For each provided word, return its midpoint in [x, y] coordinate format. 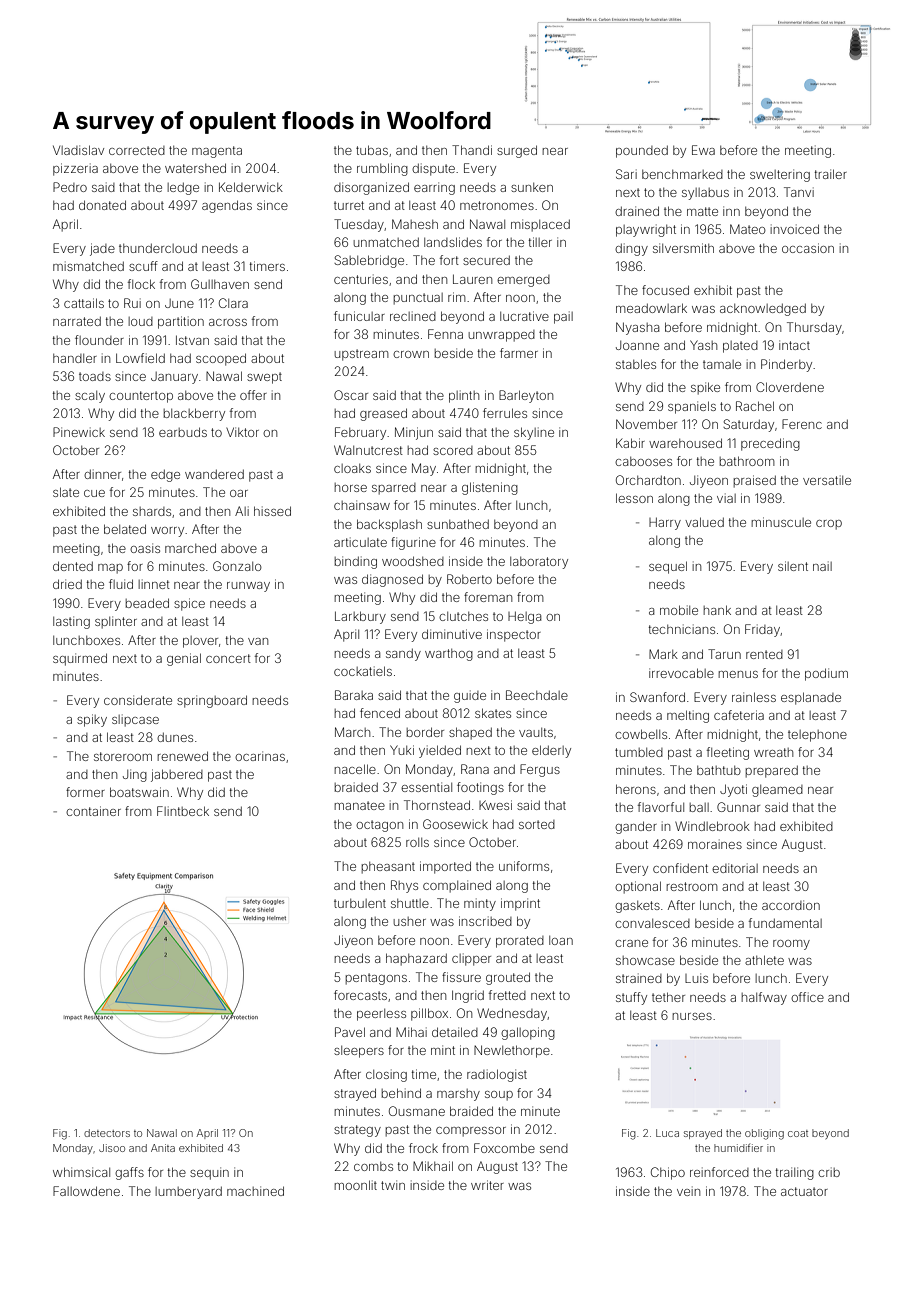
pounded [642, 152]
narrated [77, 321]
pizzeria [75, 169]
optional [638, 887]
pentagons [376, 979]
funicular [359, 316]
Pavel [350, 1032]
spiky [92, 720]
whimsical [81, 1172]
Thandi [472, 150]
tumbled [639, 752]
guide [470, 696]
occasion [808, 248]
